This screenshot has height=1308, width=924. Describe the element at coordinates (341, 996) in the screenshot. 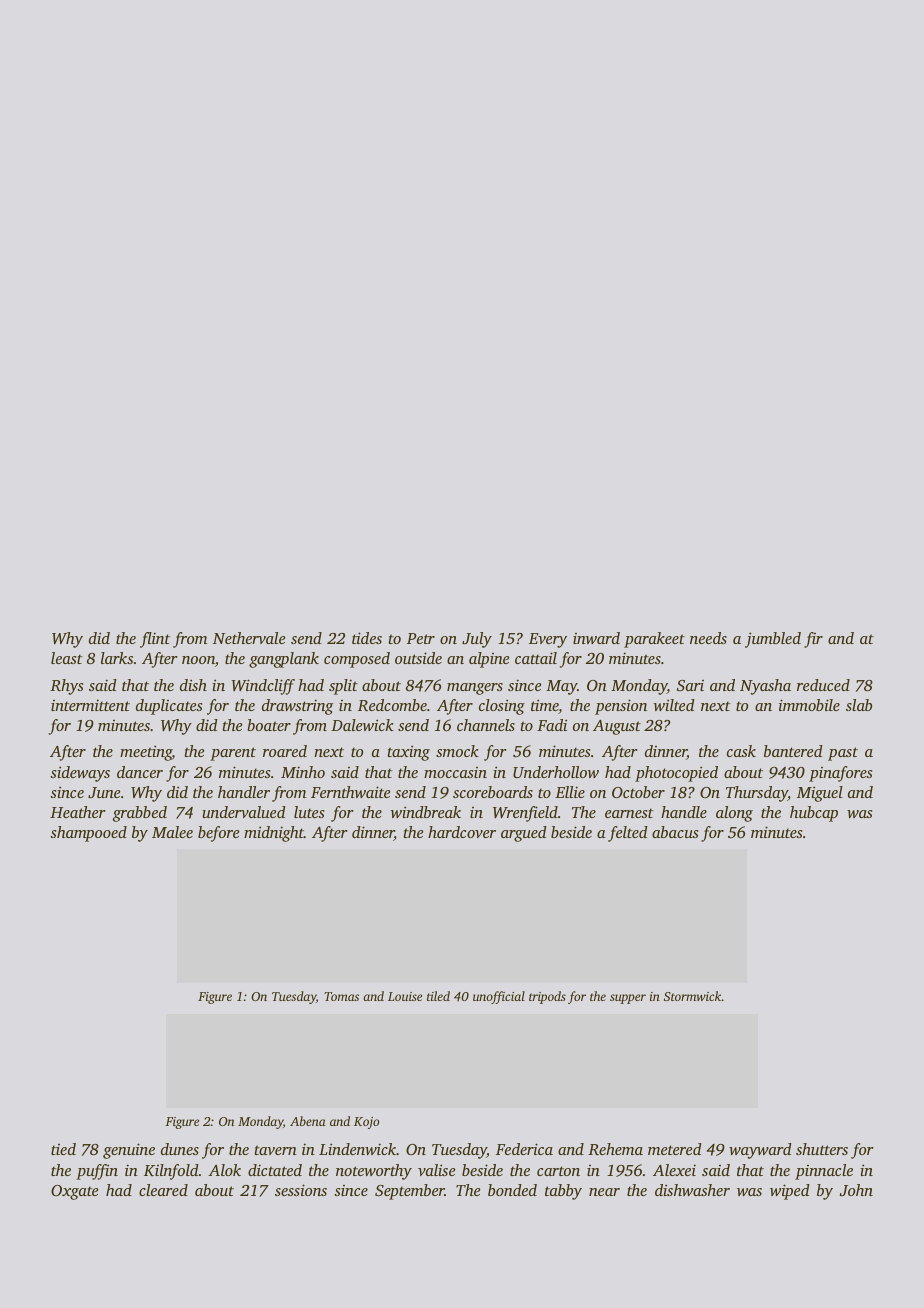

I see `Tomas` at that location.
